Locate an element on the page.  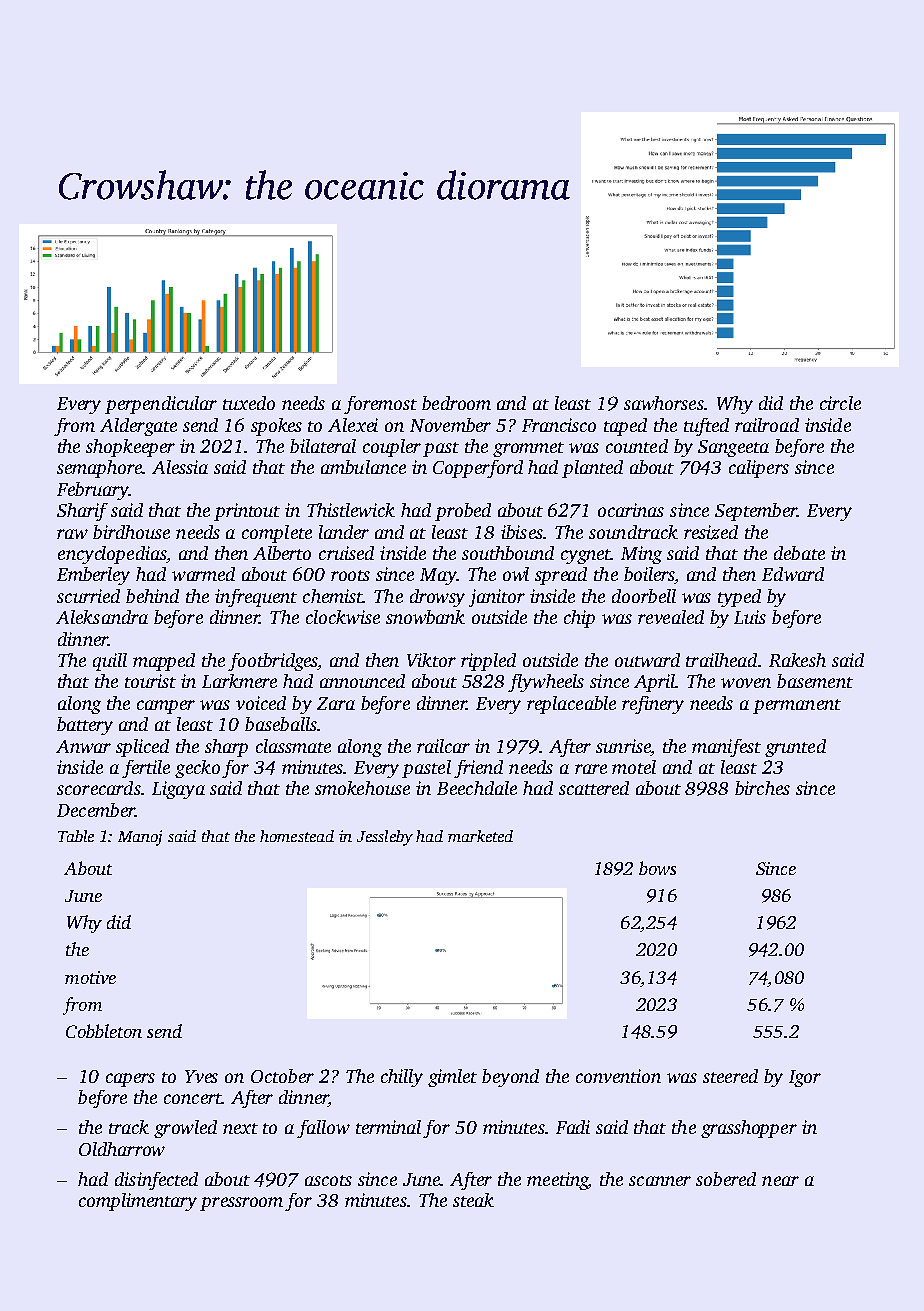
steak is located at coordinates (473, 1200).
